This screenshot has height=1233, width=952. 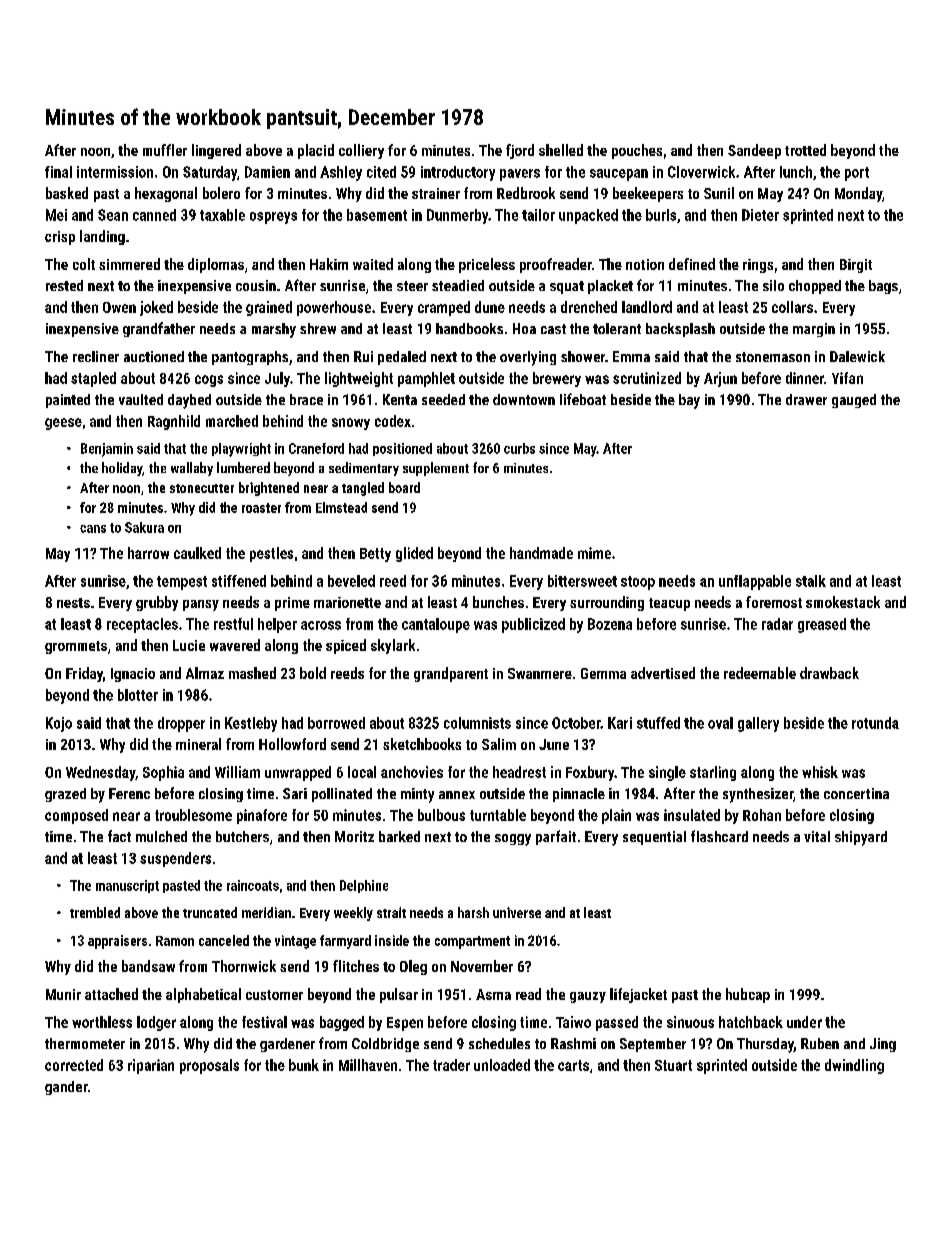 I want to click on universe, so click(x=517, y=912).
